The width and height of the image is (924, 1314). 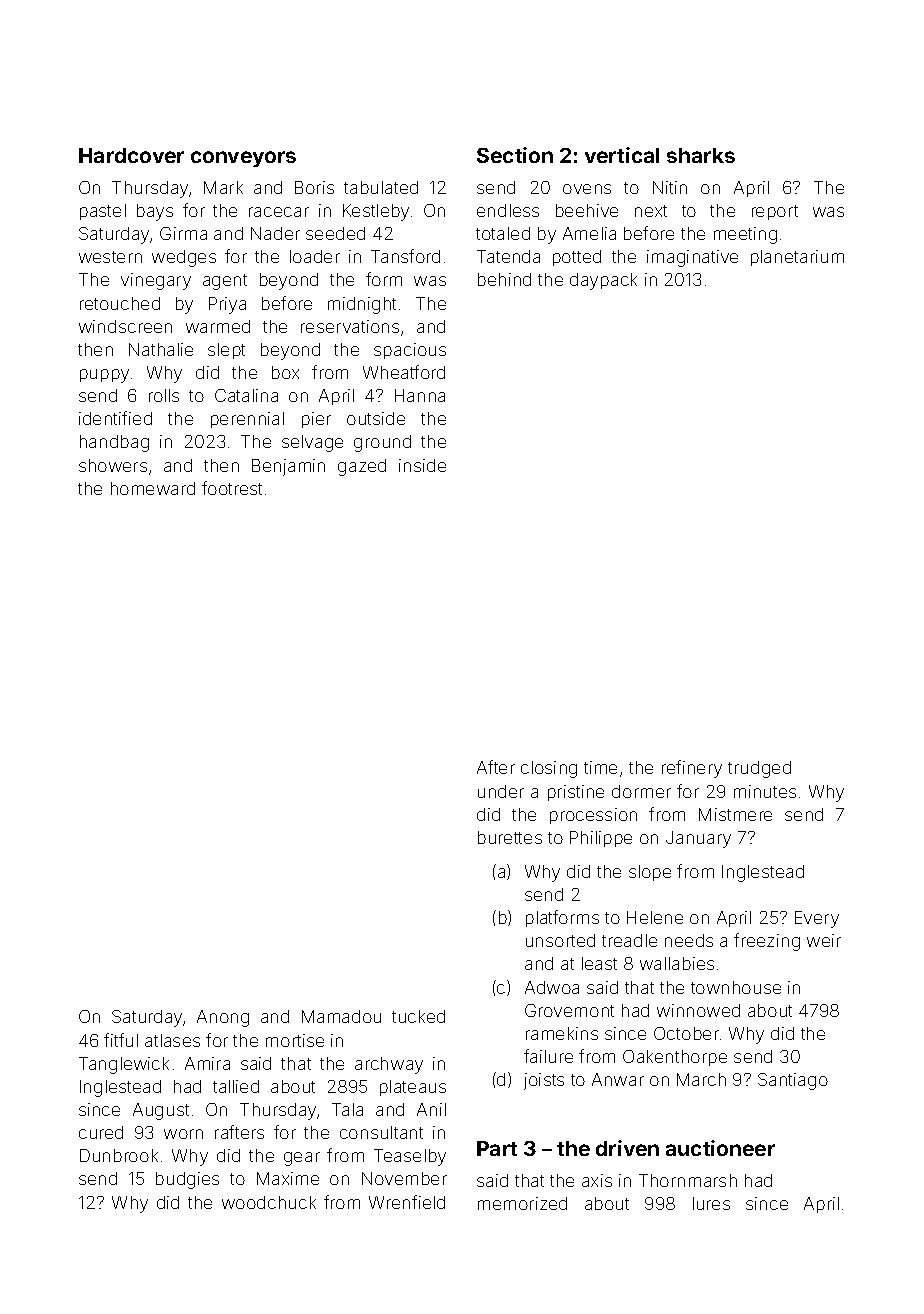 I want to click on homeward, so click(x=153, y=488).
